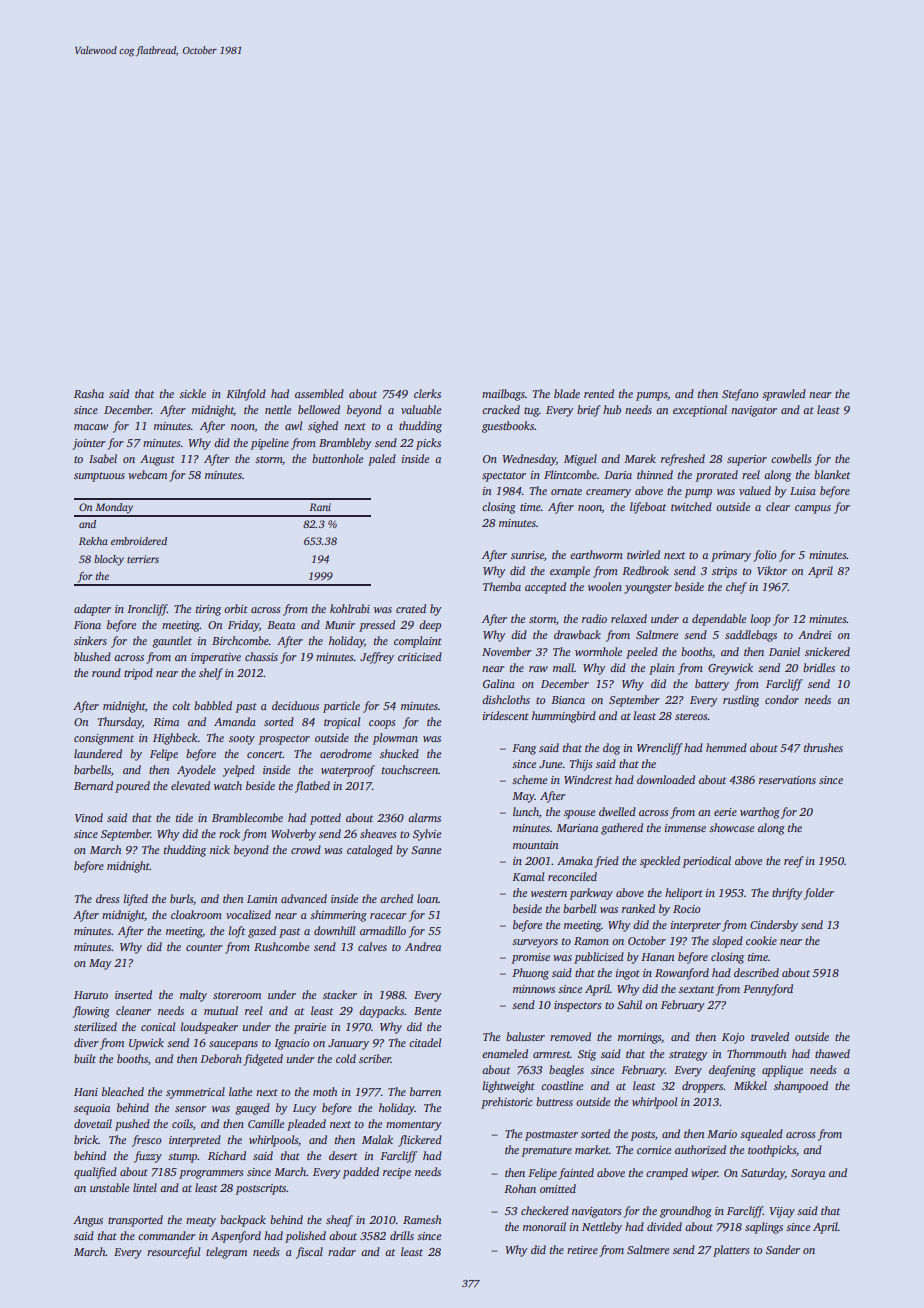 This page has width=924, height=1308. I want to click on sumptuous, so click(99, 477).
